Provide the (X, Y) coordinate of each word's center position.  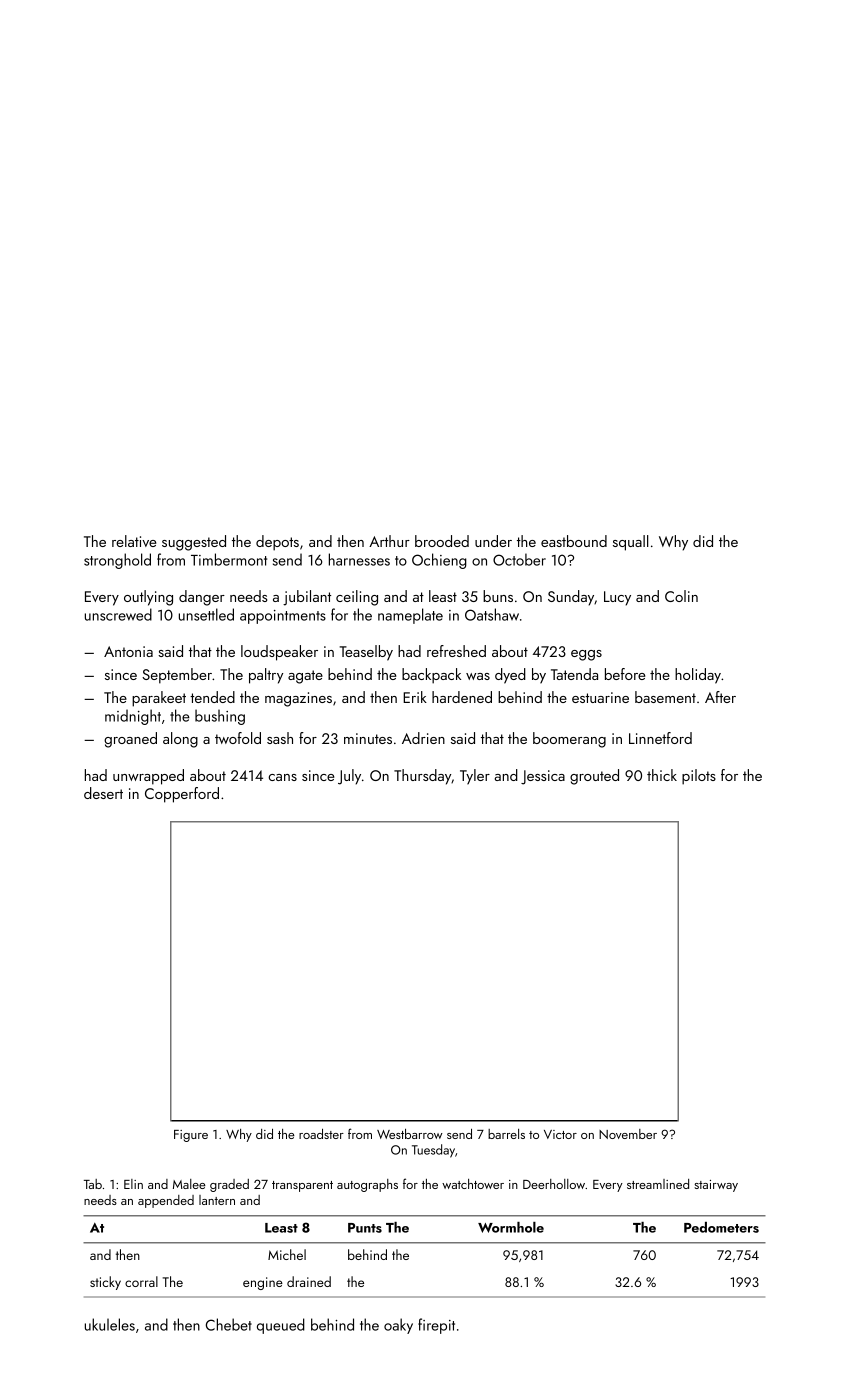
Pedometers (721, 1227)
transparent (302, 1186)
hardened (462, 697)
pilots (699, 777)
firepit (436, 1326)
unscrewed (118, 614)
